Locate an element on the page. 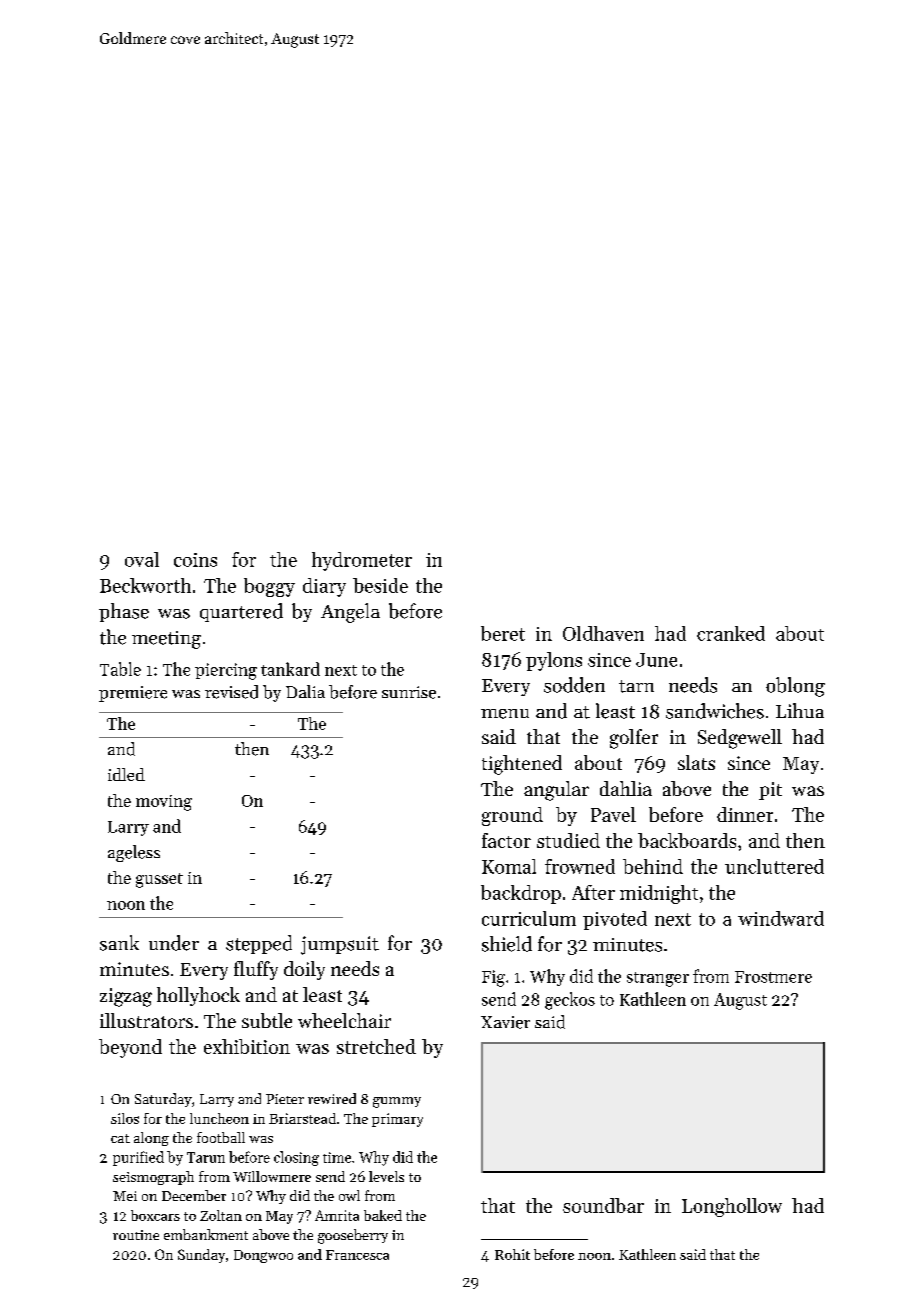  Zoltan is located at coordinates (221, 1215).
